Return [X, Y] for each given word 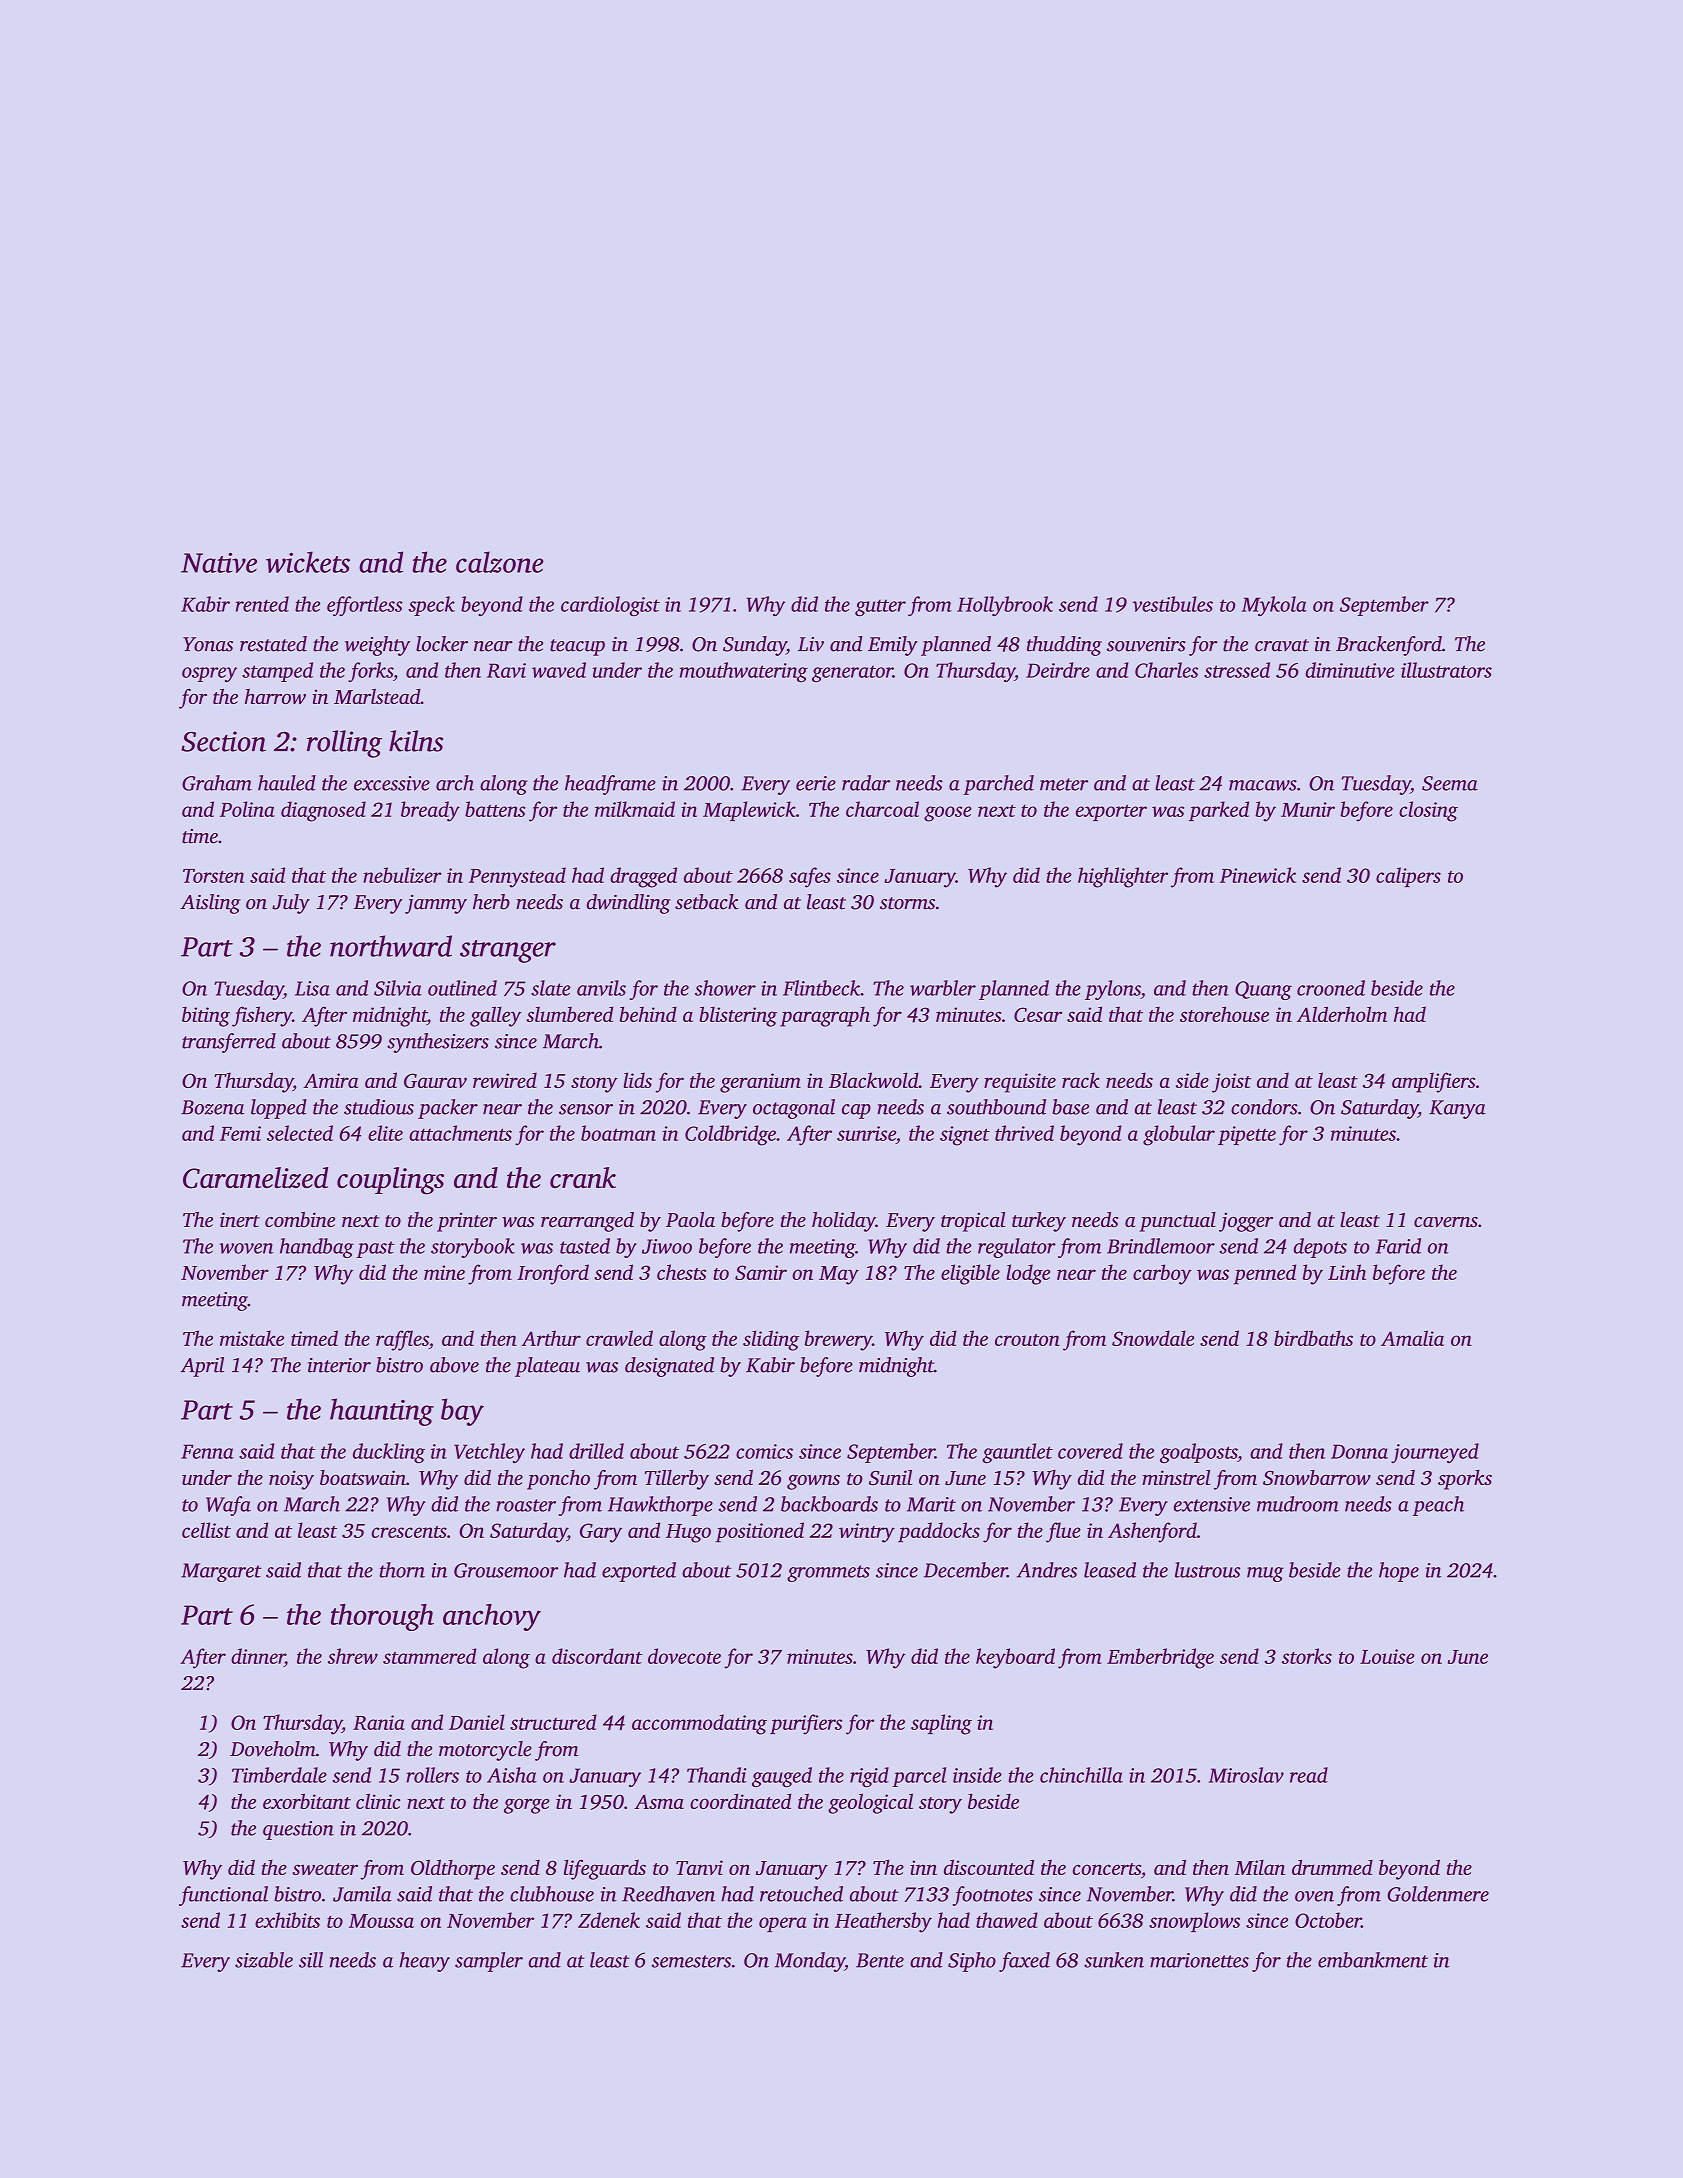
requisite [1020, 1083]
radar [866, 783]
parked [1219, 811]
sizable [264, 1960]
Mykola [1274, 606]
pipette [1247, 1135]
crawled [619, 1338]
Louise [1387, 1656]
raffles [402, 1340]
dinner [258, 1656]
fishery [262, 1016]
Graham [217, 783]
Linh [1347, 1272]
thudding [1064, 646]
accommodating [699, 1724]
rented [262, 604]
